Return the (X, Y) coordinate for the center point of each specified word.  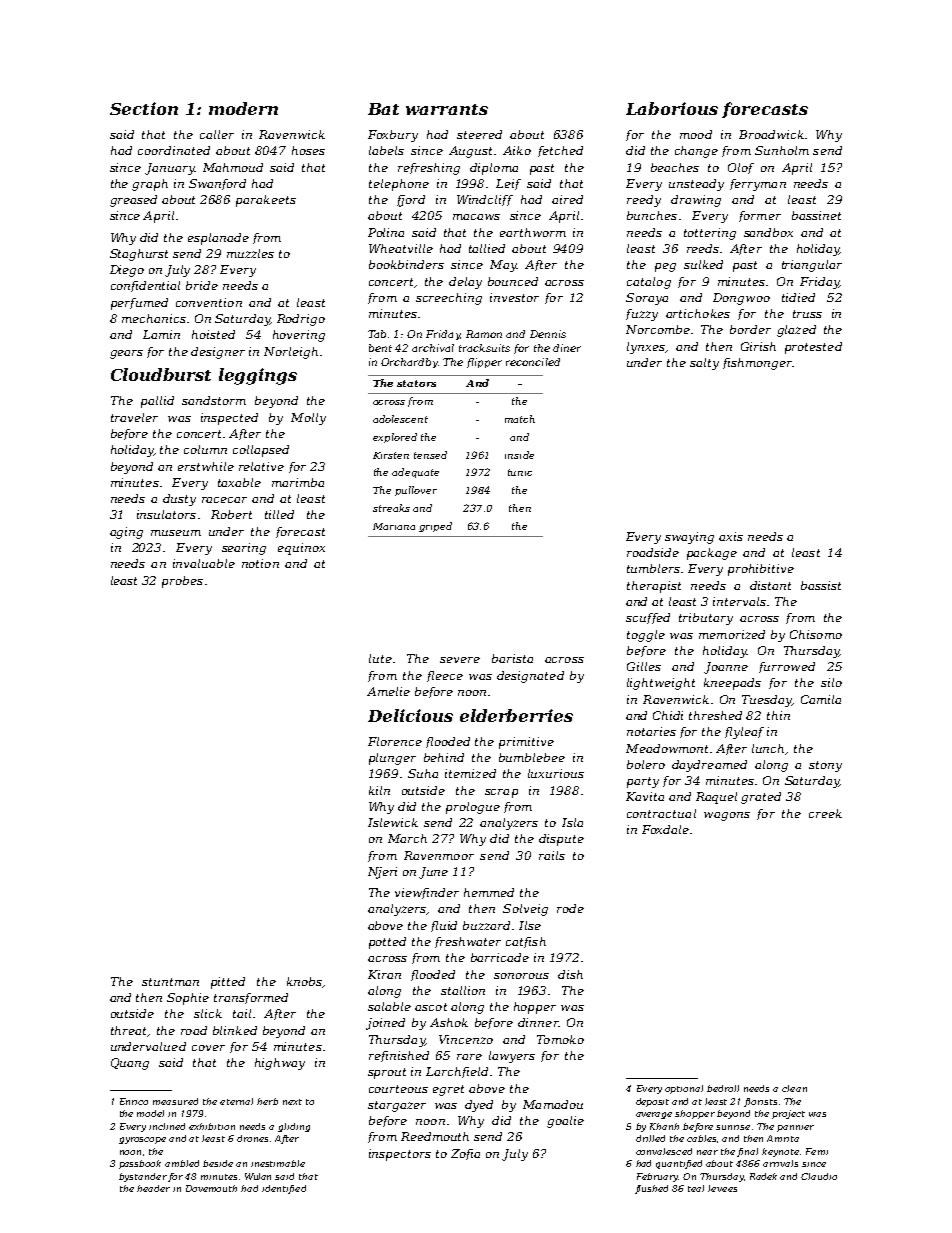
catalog (649, 283)
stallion (463, 990)
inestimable (278, 1163)
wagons (727, 816)
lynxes (646, 348)
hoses (308, 150)
